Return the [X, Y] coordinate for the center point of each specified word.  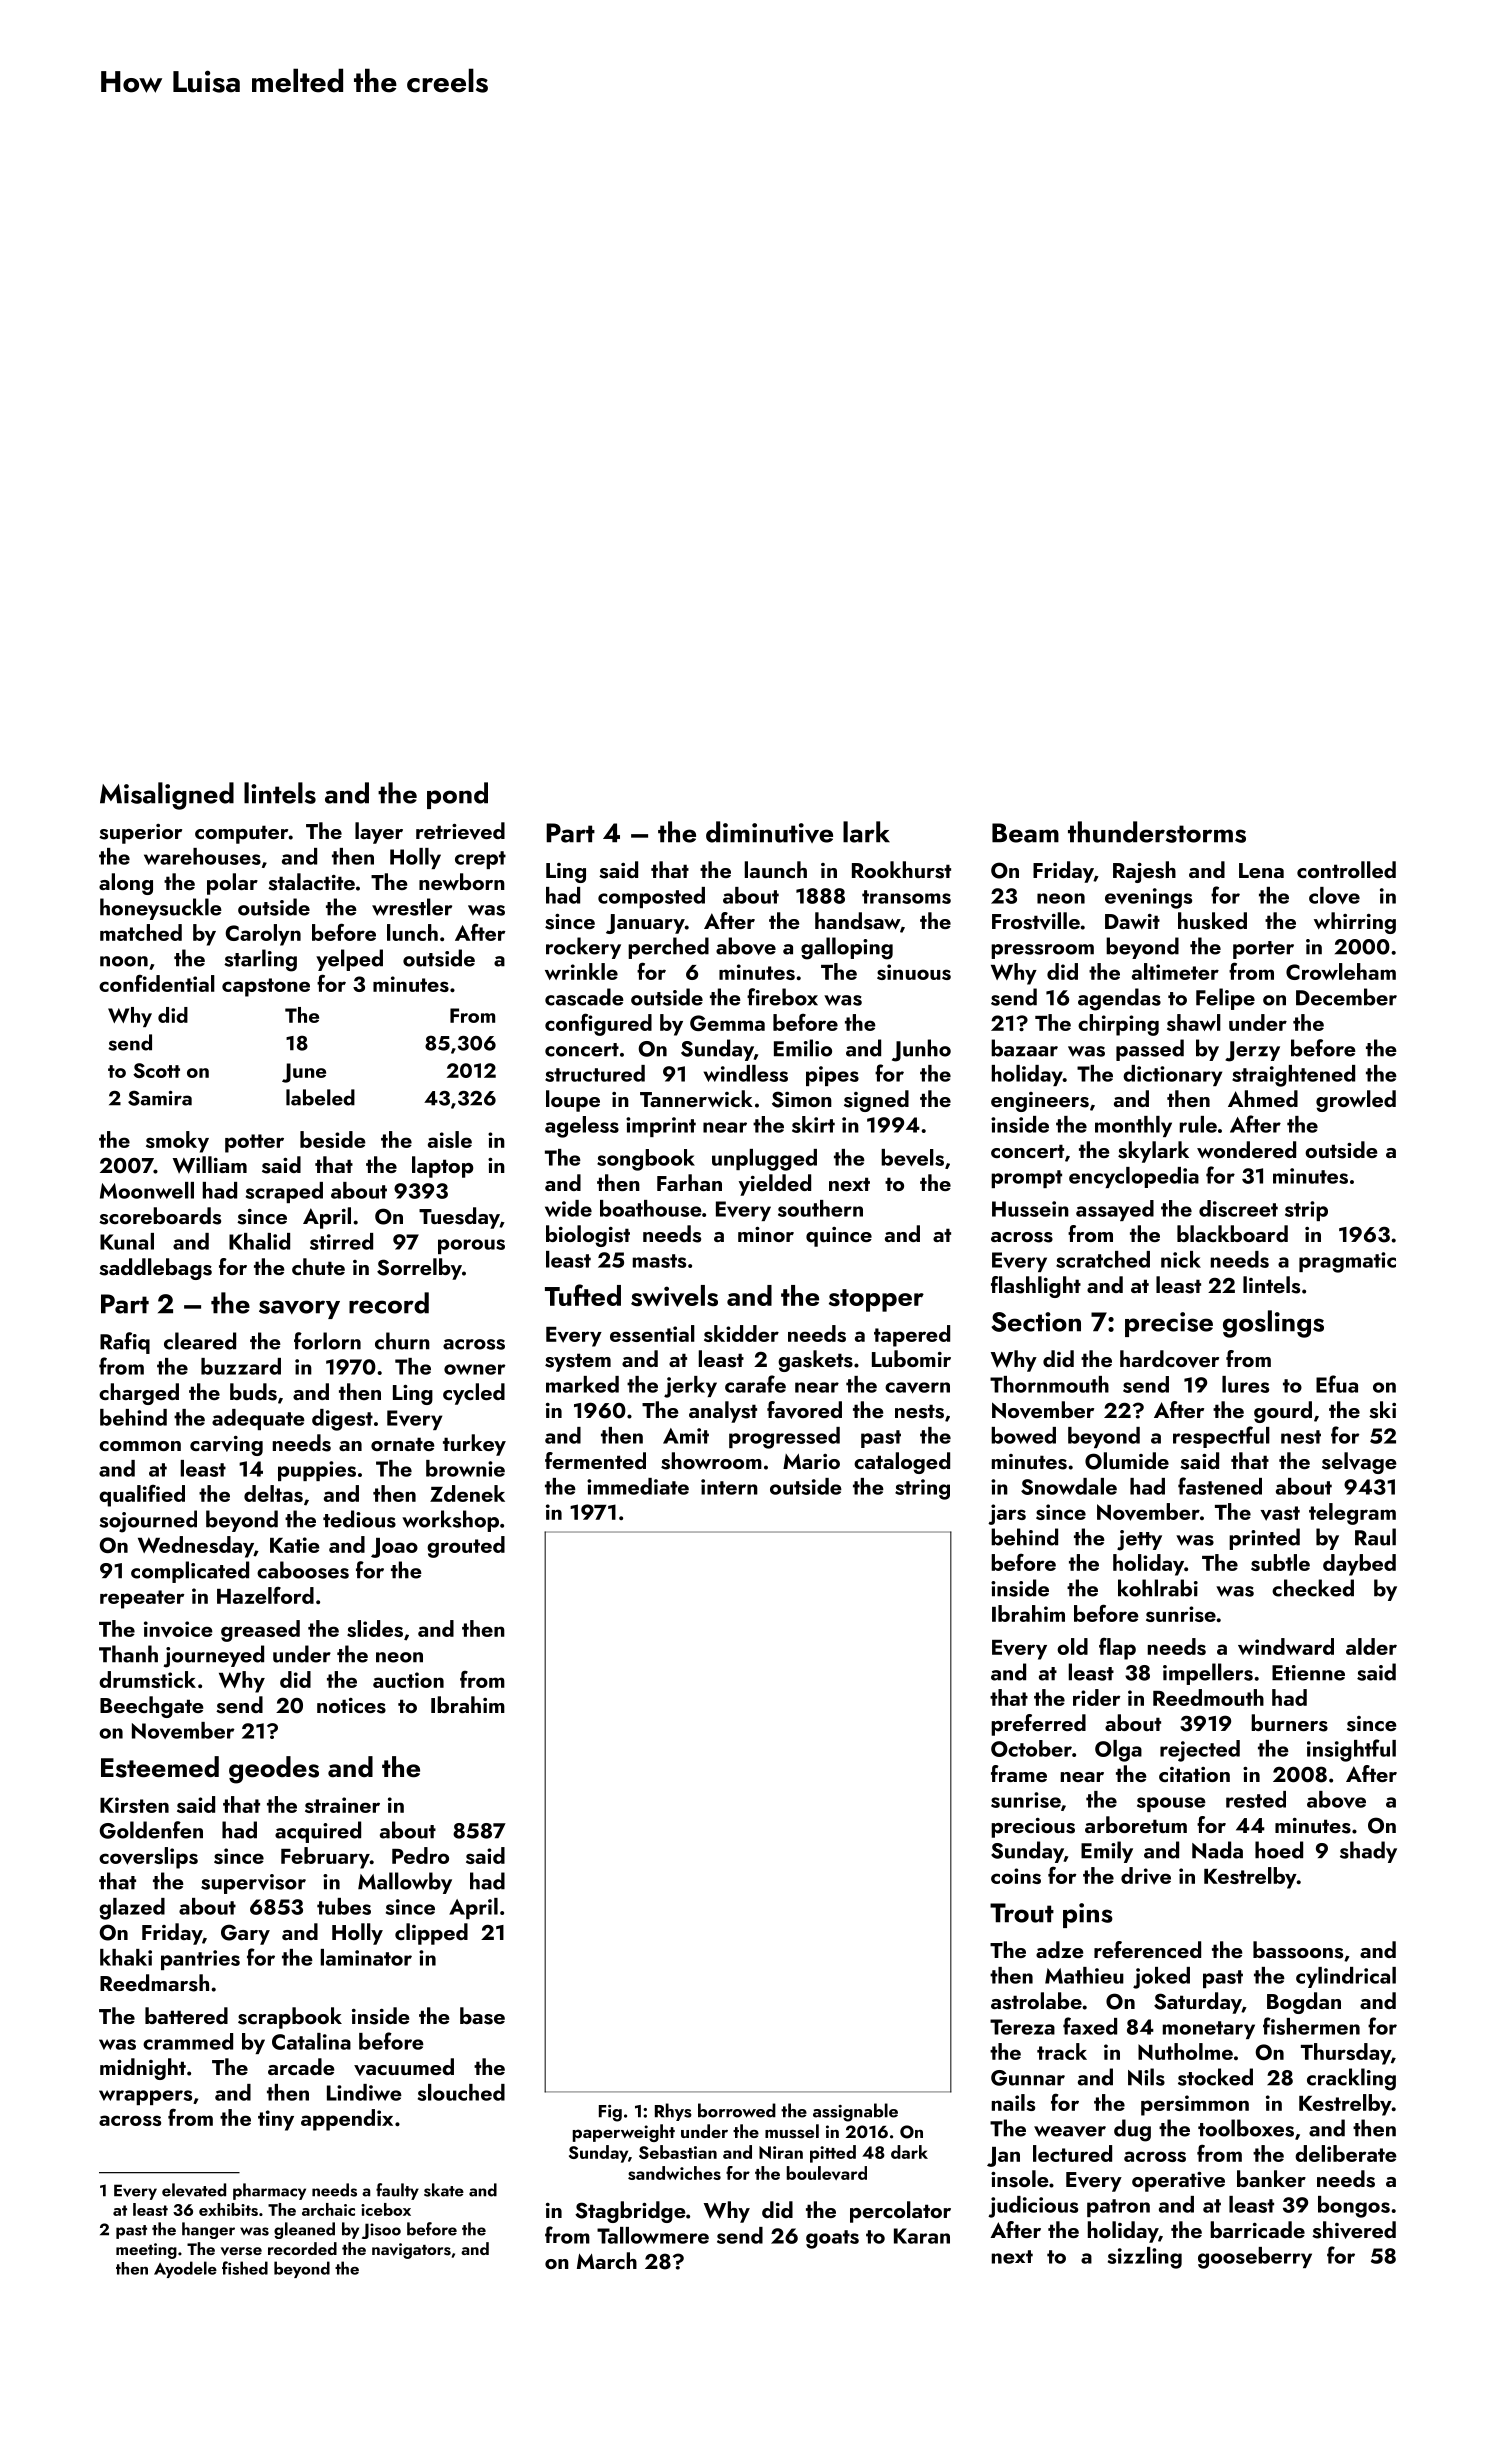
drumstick [147, 1679]
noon [124, 961]
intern [729, 1487]
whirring [1355, 923]
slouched [461, 2092]
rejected [1200, 1751]
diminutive [769, 832]
